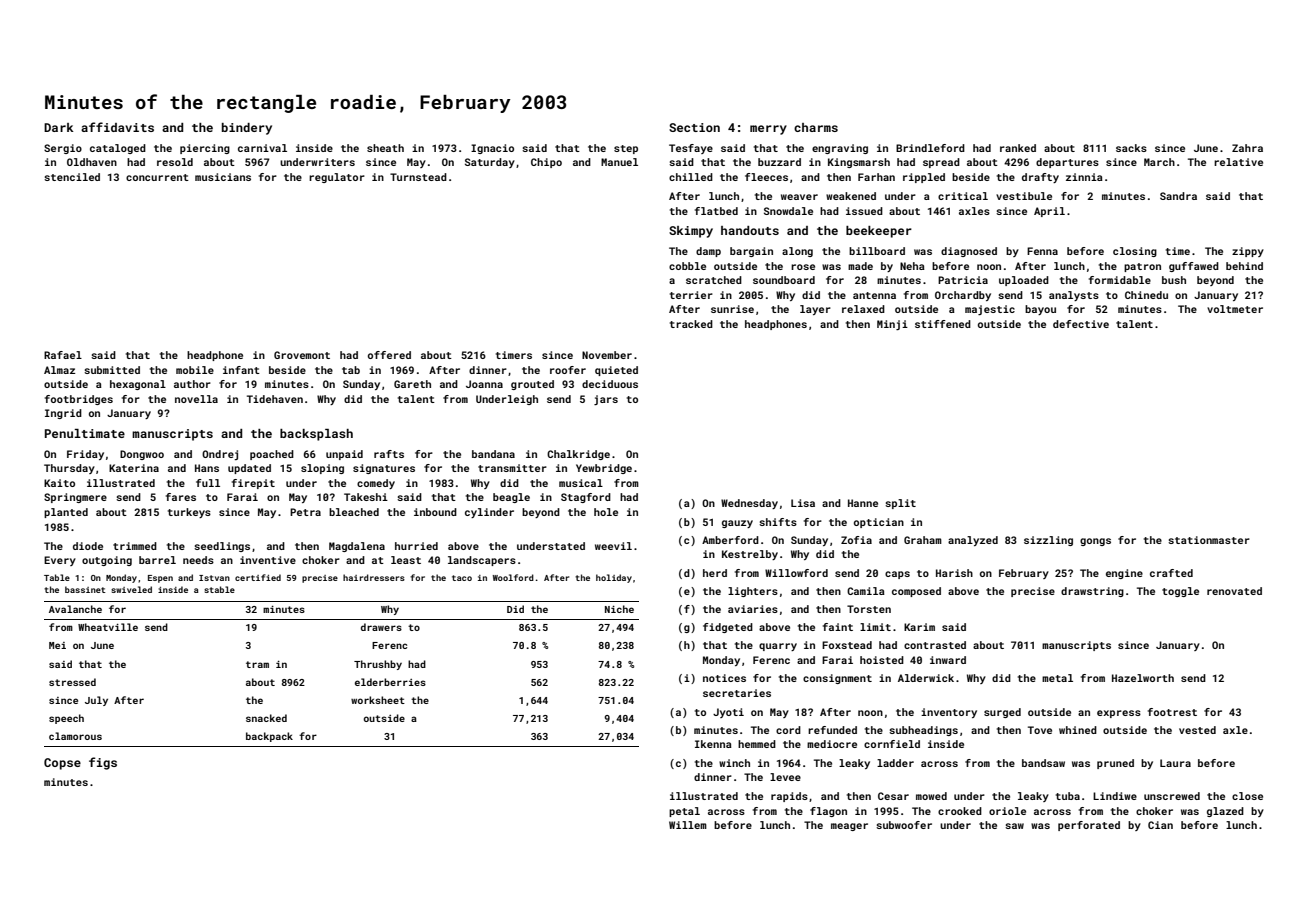 The height and width of the screenshot is (924, 1308). Describe the element at coordinates (753, 609) in the screenshot. I see `aviaries` at that location.
